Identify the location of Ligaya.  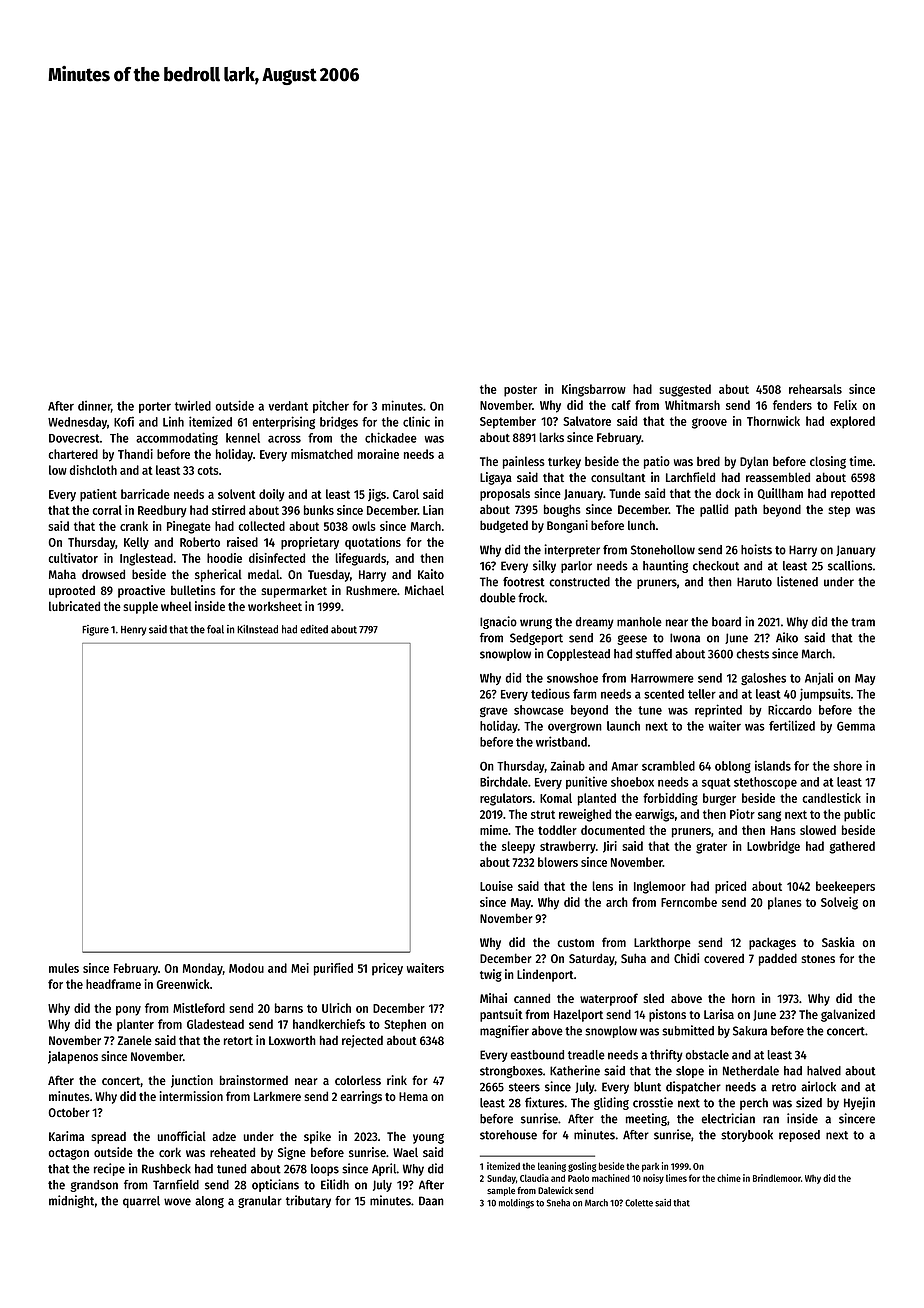
(496, 478).
